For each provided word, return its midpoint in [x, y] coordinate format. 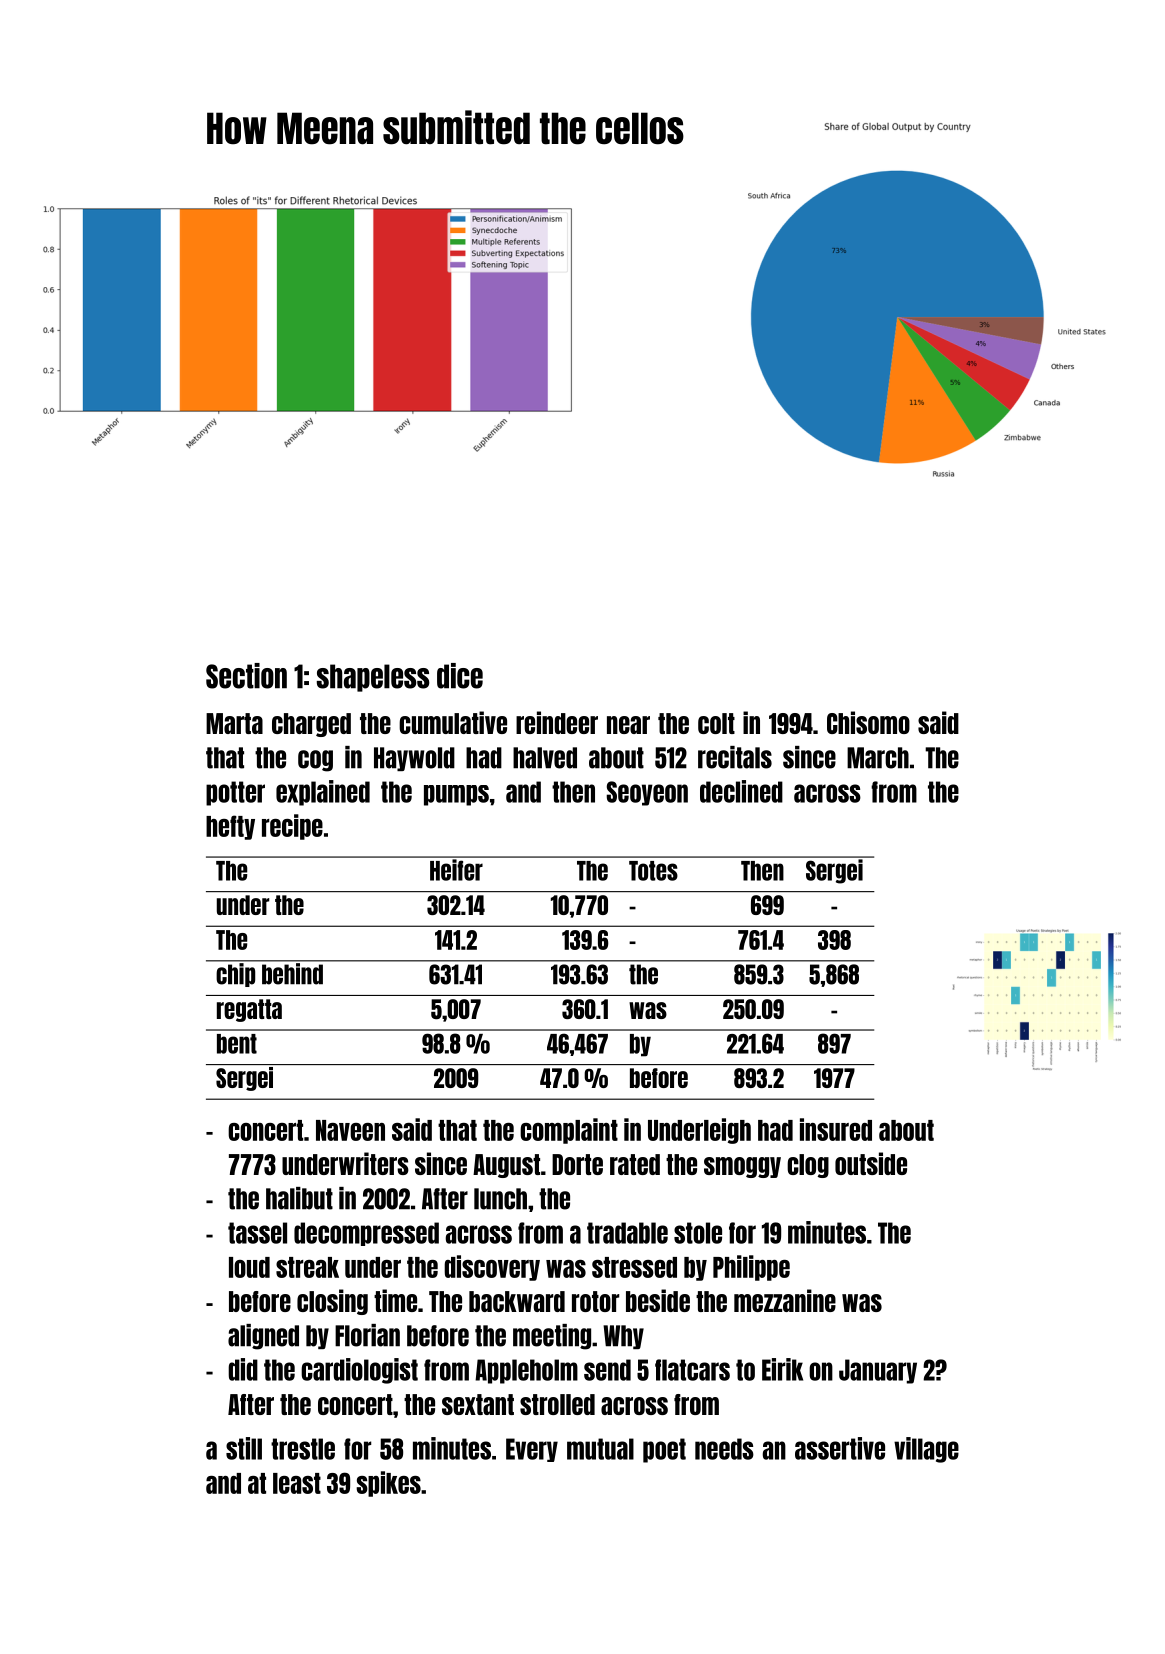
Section [246, 676]
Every [532, 1450]
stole [698, 1233]
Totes [653, 871]
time [395, 1300]
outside [871, 1163]
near [628, 725]
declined [741, 791]
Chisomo [868, 722]
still [244, 1448]
